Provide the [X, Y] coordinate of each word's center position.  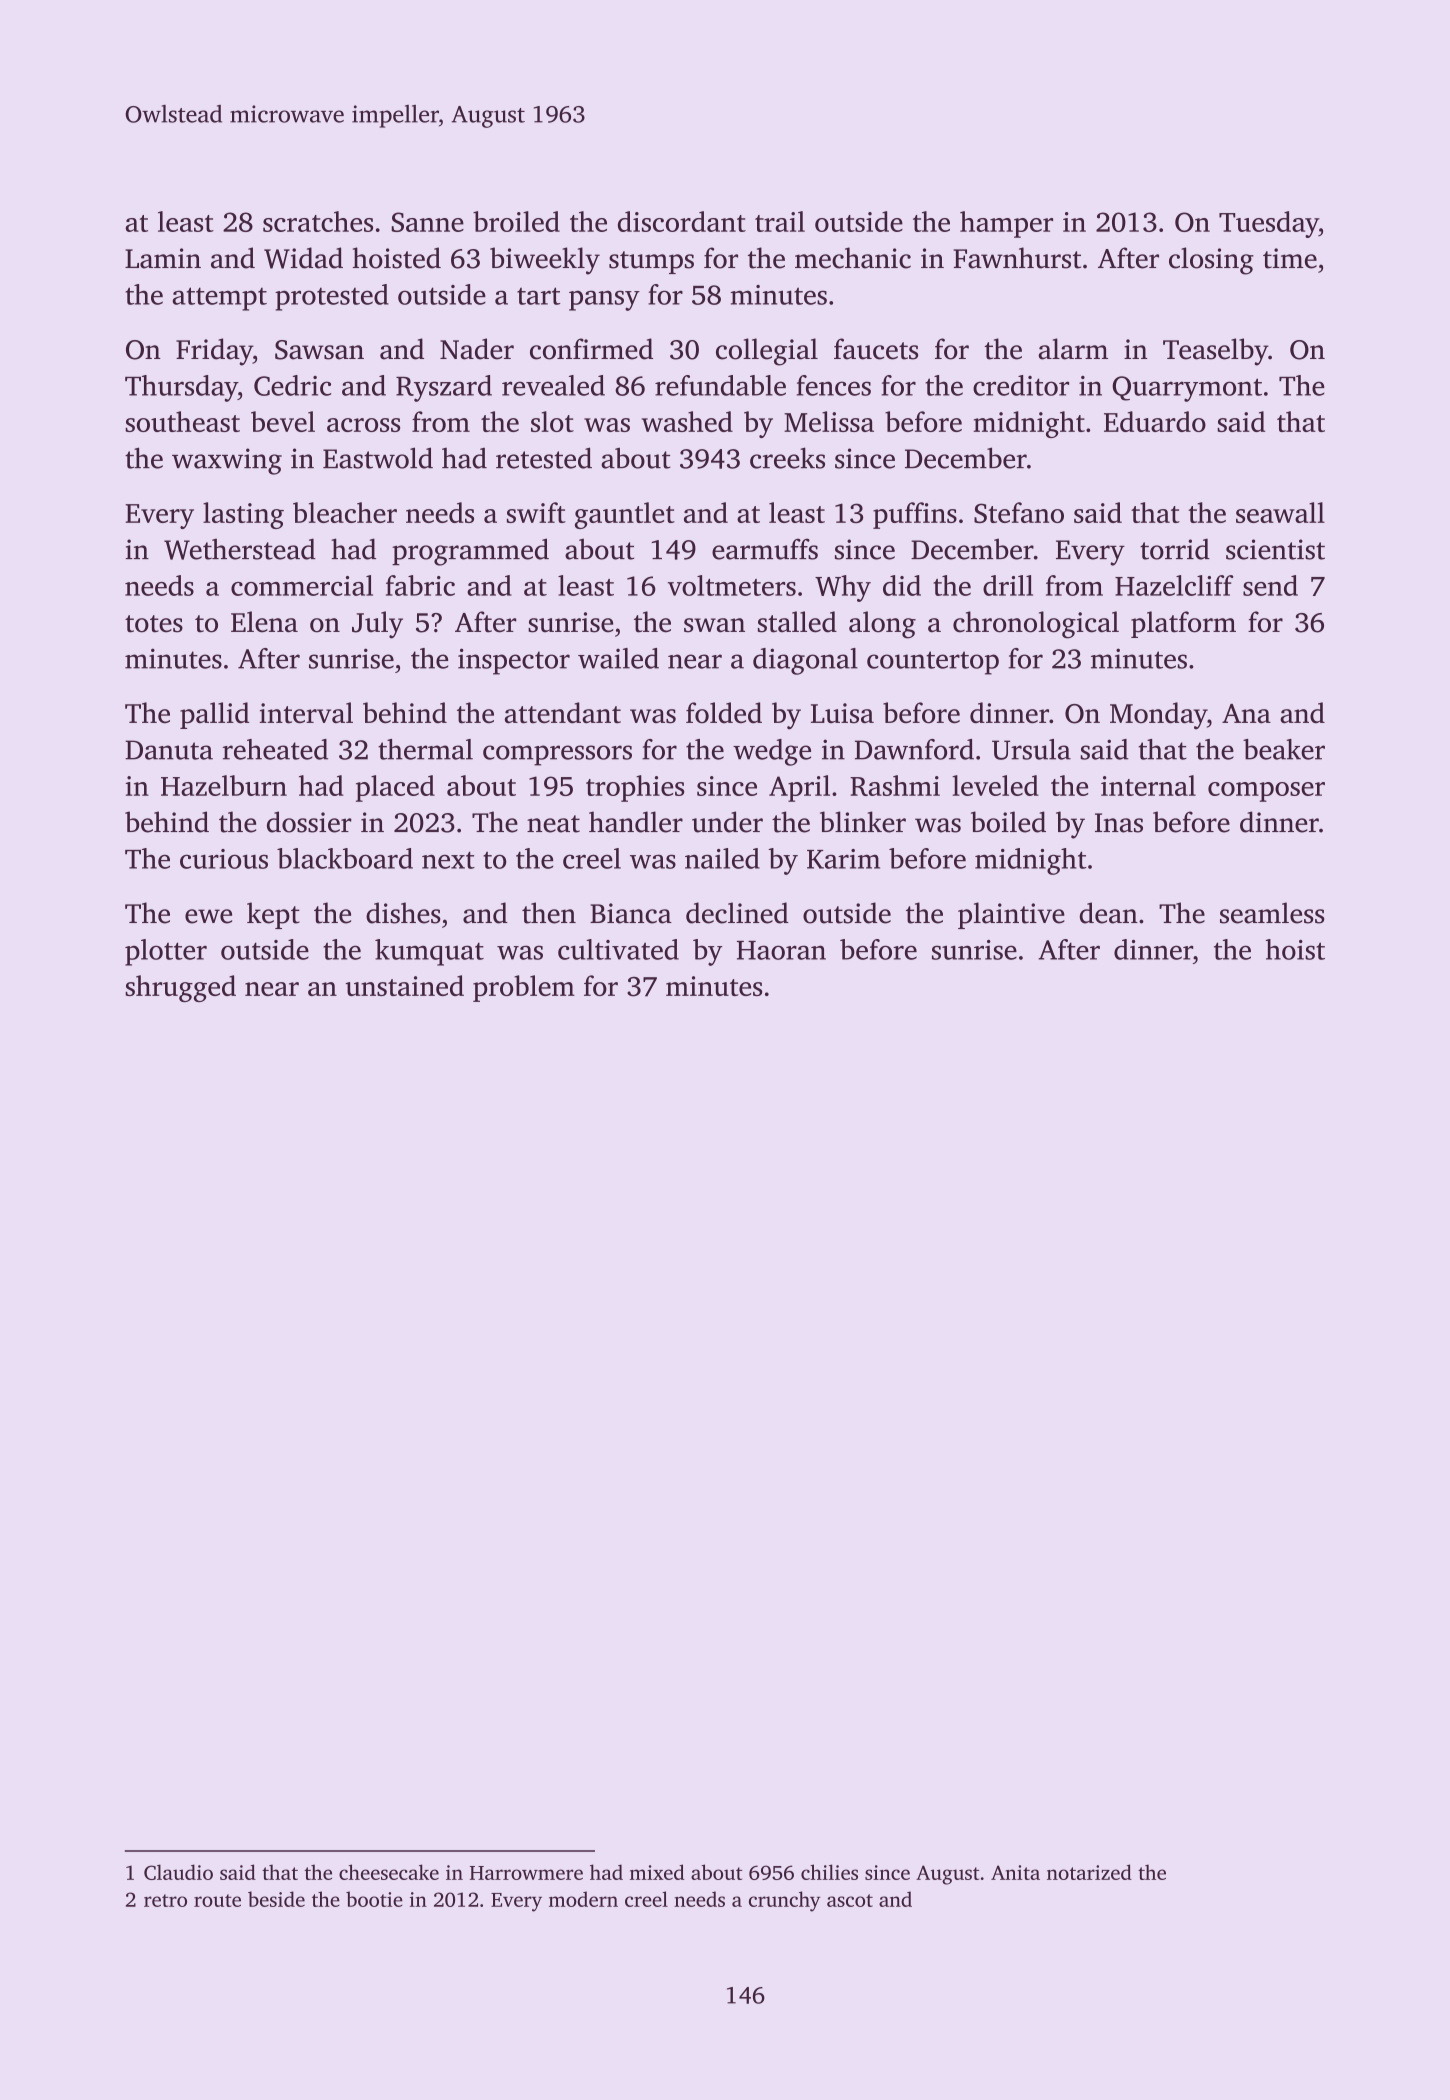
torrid [1175, 549]
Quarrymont [1187, 389]
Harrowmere [526, 1873]
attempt [219, 299]
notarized [1089, 1872]
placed [395, 788]
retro [165, 1900]
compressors [557, 755]
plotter [166, 952]
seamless [1272, 913]
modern [583, 1899]
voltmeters [731, 585]
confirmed [591, 349]
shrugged [180, 988]
